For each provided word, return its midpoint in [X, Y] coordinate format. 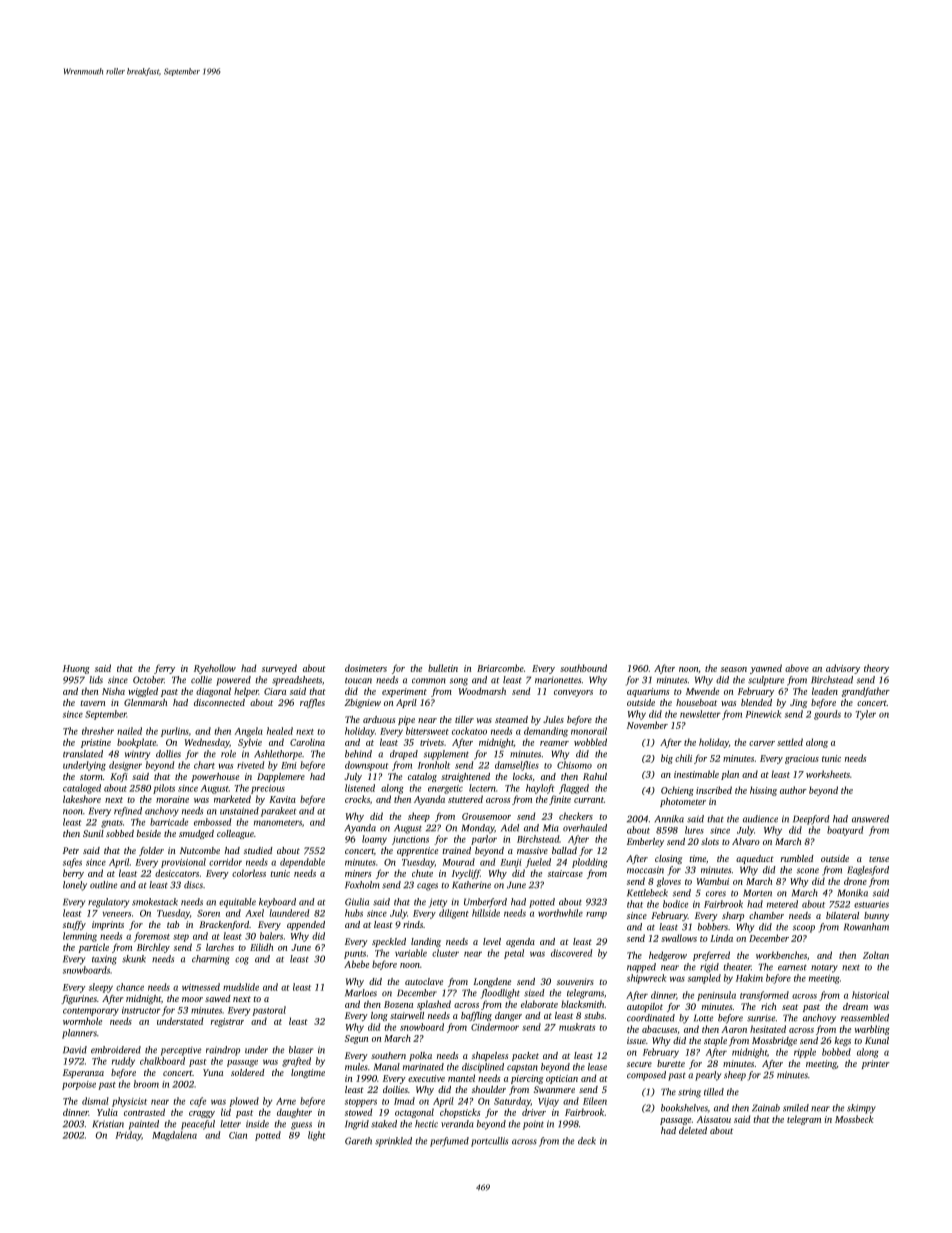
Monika [853, 893]
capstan [522, 1068]
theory [876, 669]
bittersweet [427, 731]
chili [683, 758]
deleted [693, 1130]
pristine [96, 743]
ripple [805, 1053]
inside [257, 1124]
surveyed [279, 669]
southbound [583, 668]
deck [587, 1141]
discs [193, 885]
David [75, 1050]
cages [427, 887]
